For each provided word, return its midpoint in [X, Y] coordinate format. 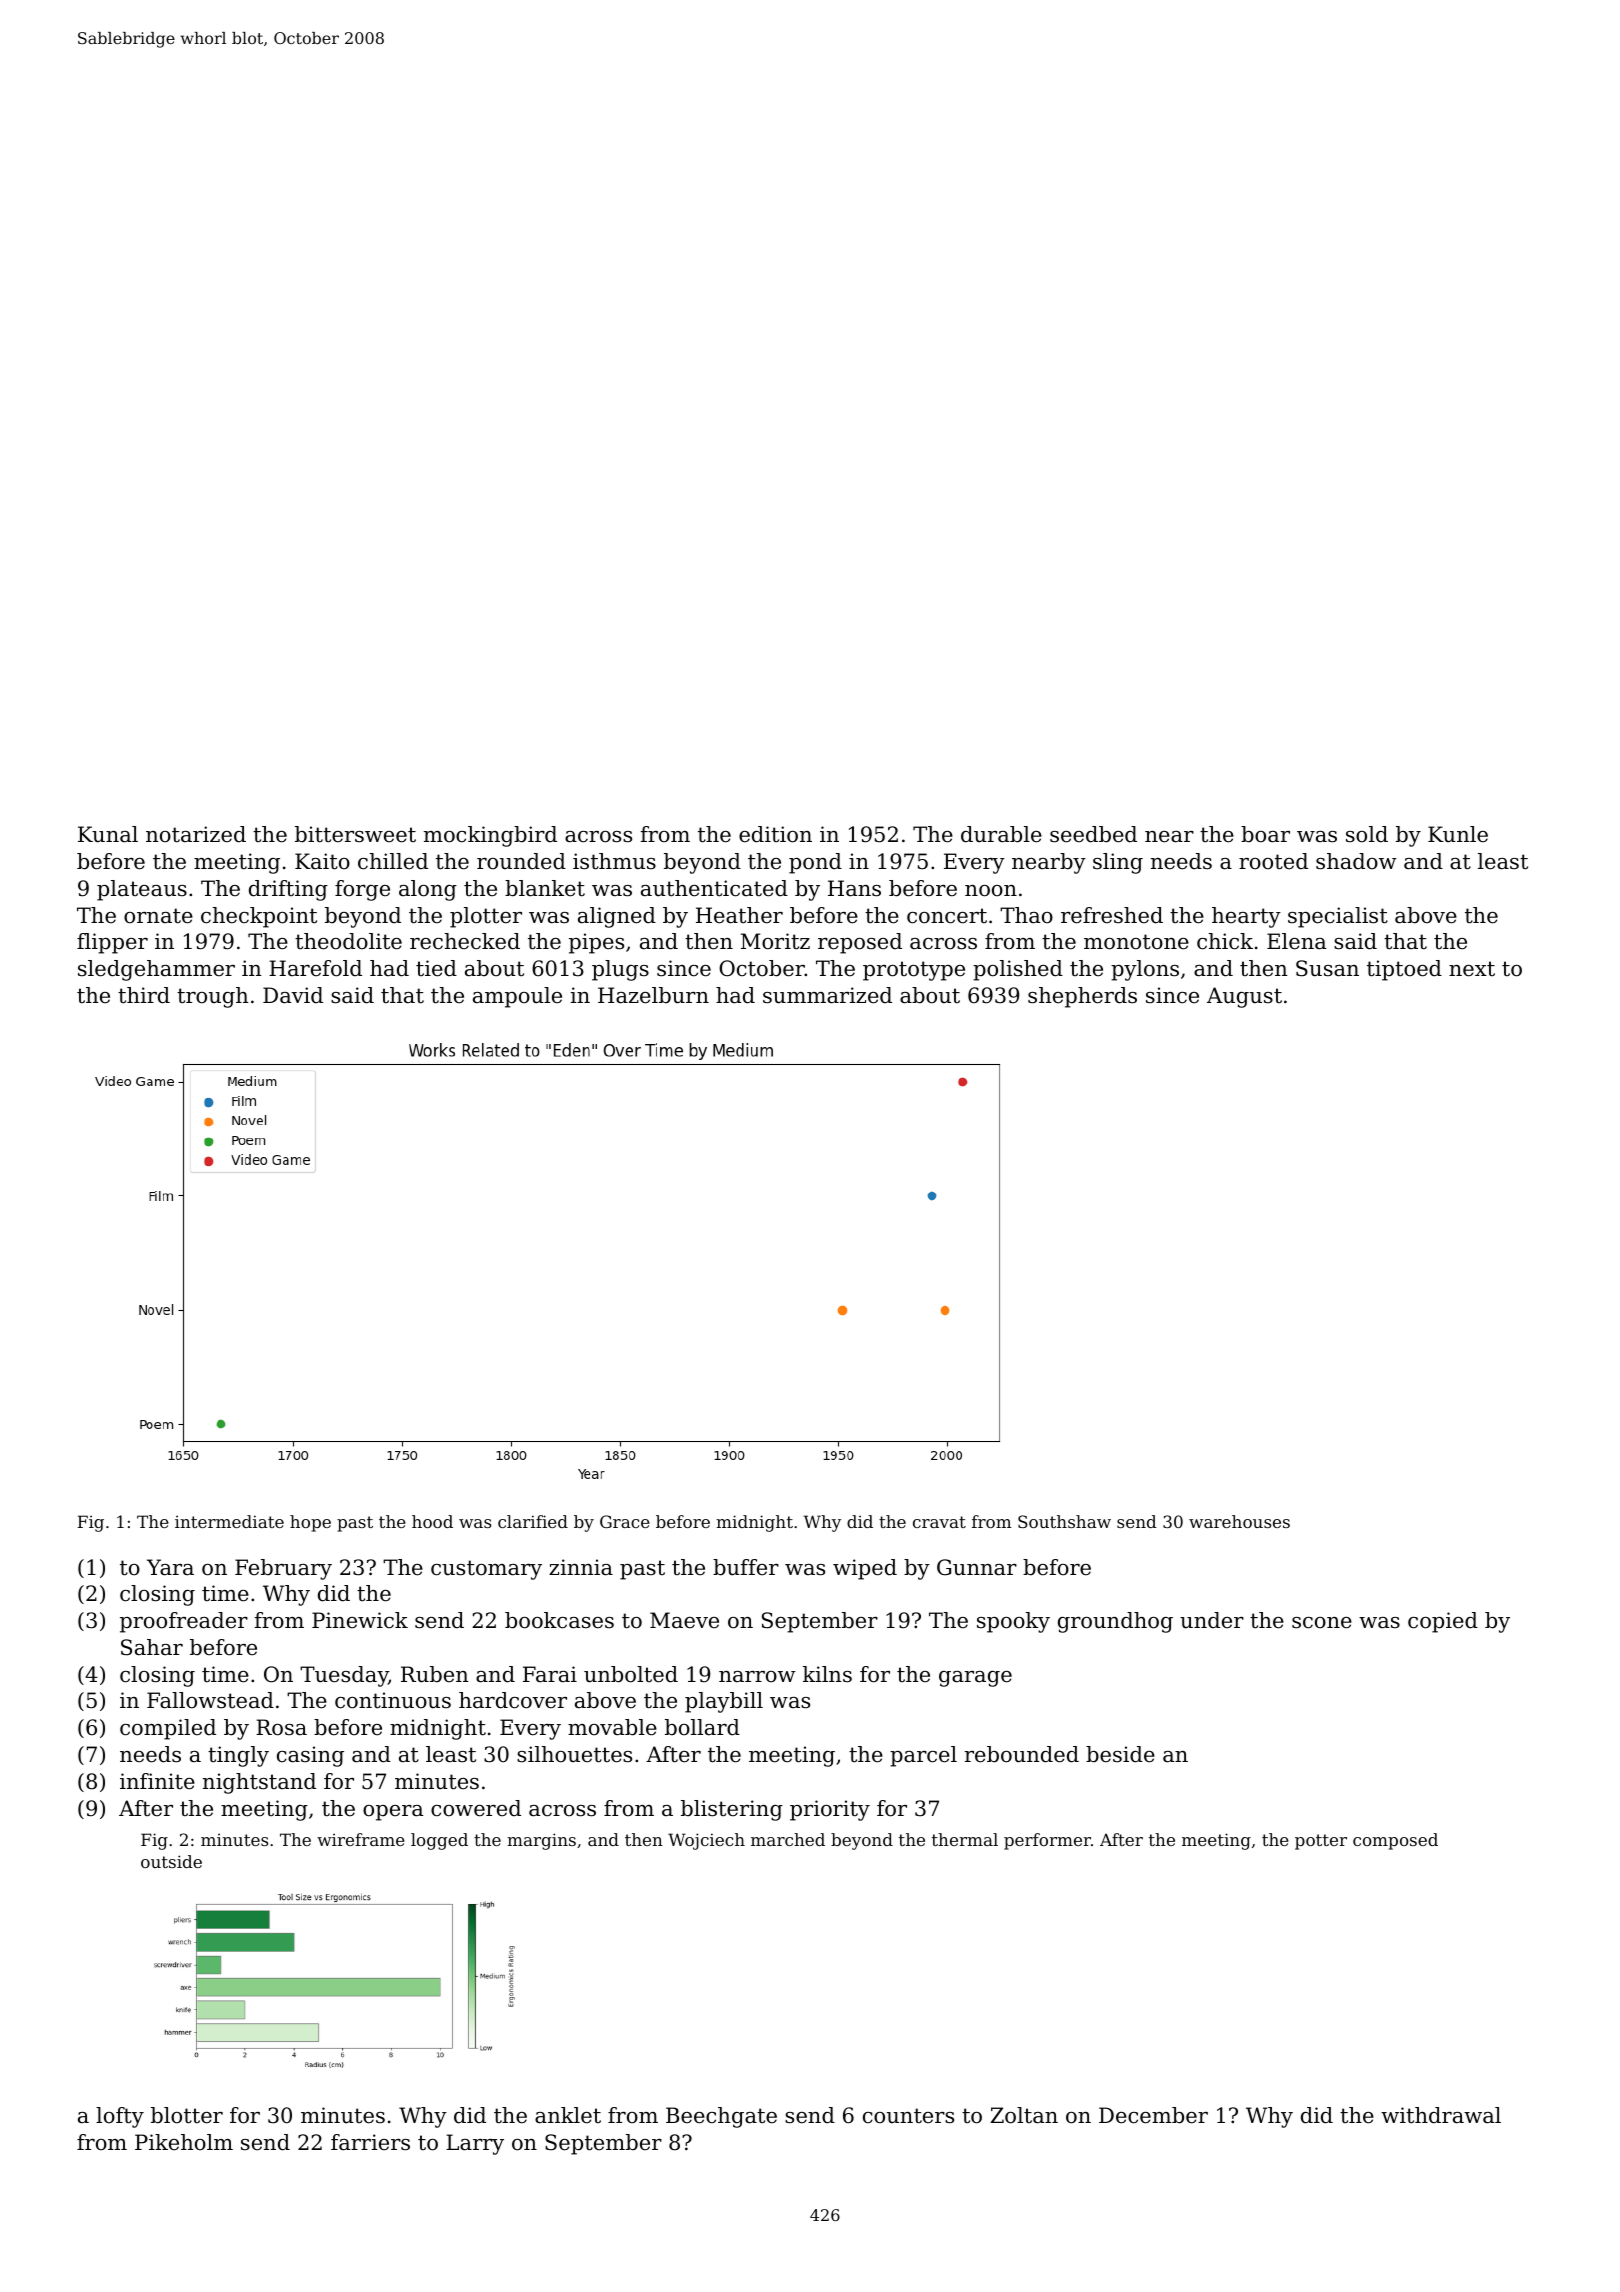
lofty [120, 2117]
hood [432, 1521]
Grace [625, 1521]
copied [1443, 1622]
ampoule [517, 997]
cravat [939, 1522]
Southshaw [1064, 1521]
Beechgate [721, 2117]
